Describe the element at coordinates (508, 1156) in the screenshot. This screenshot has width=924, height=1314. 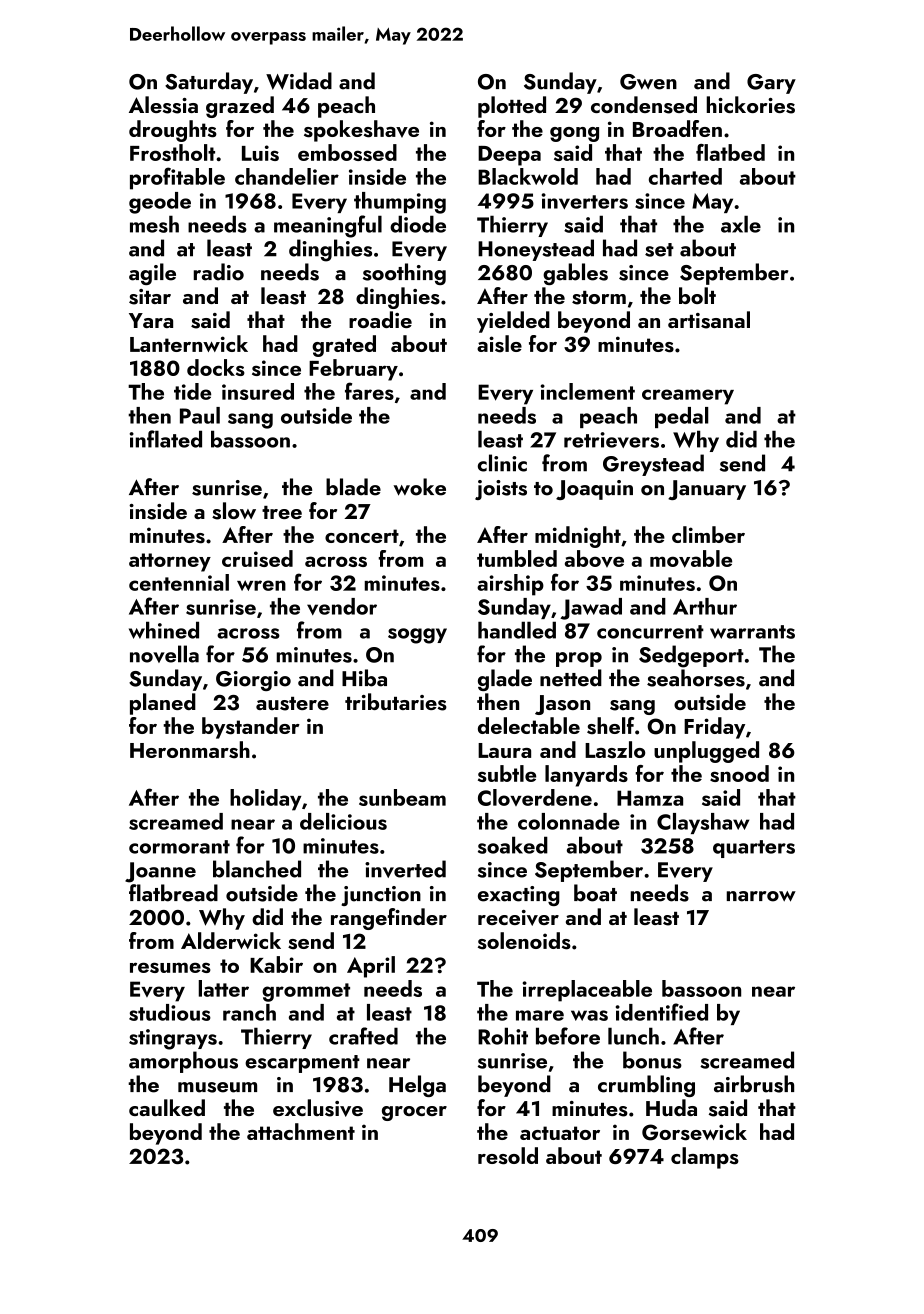
I see `resold` at that location.
